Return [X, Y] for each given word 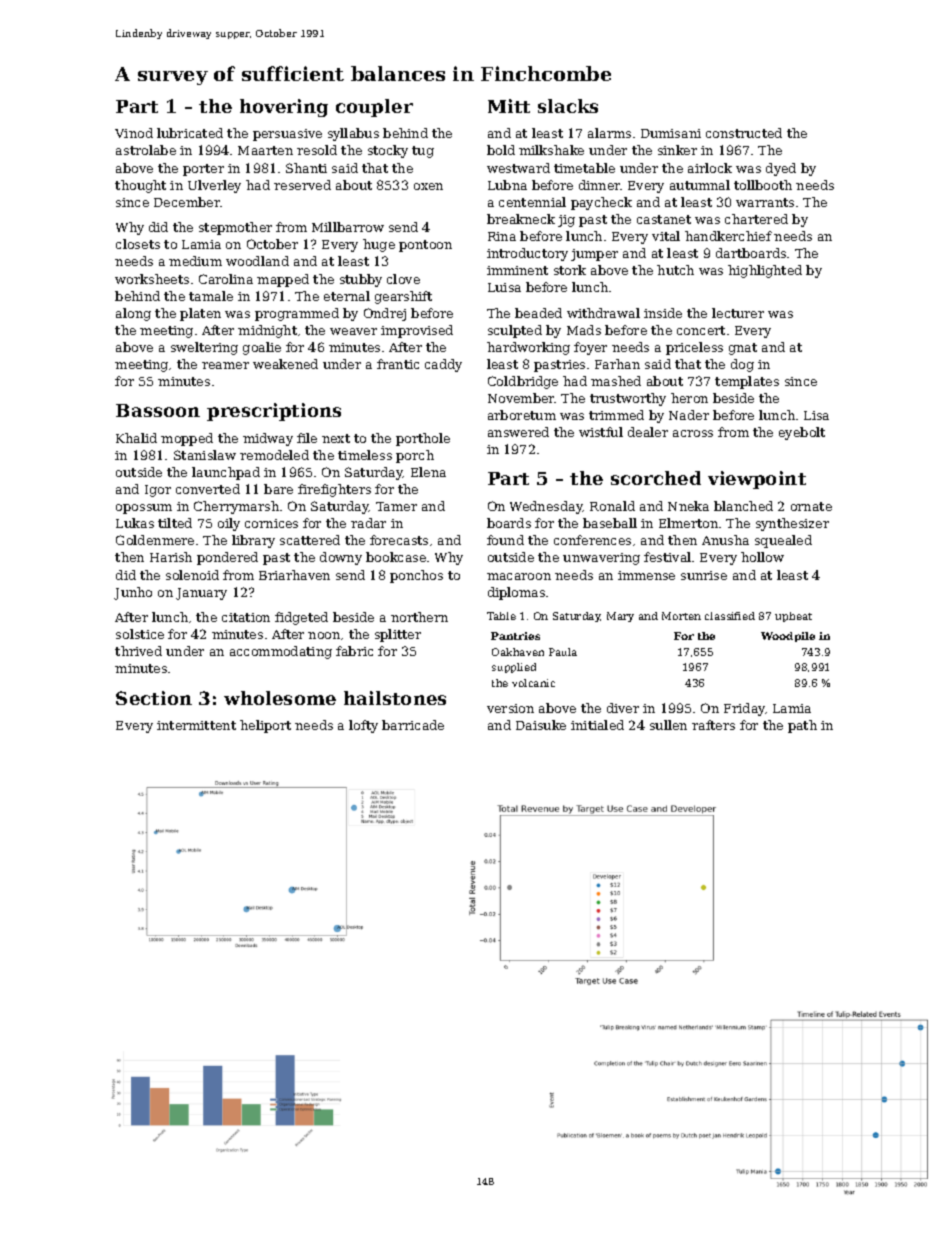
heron [689, 398]
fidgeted [301, 618]
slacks [568, 106]
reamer [225, 365]
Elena [428, 472]
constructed [744, 133]
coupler [374, 108]
